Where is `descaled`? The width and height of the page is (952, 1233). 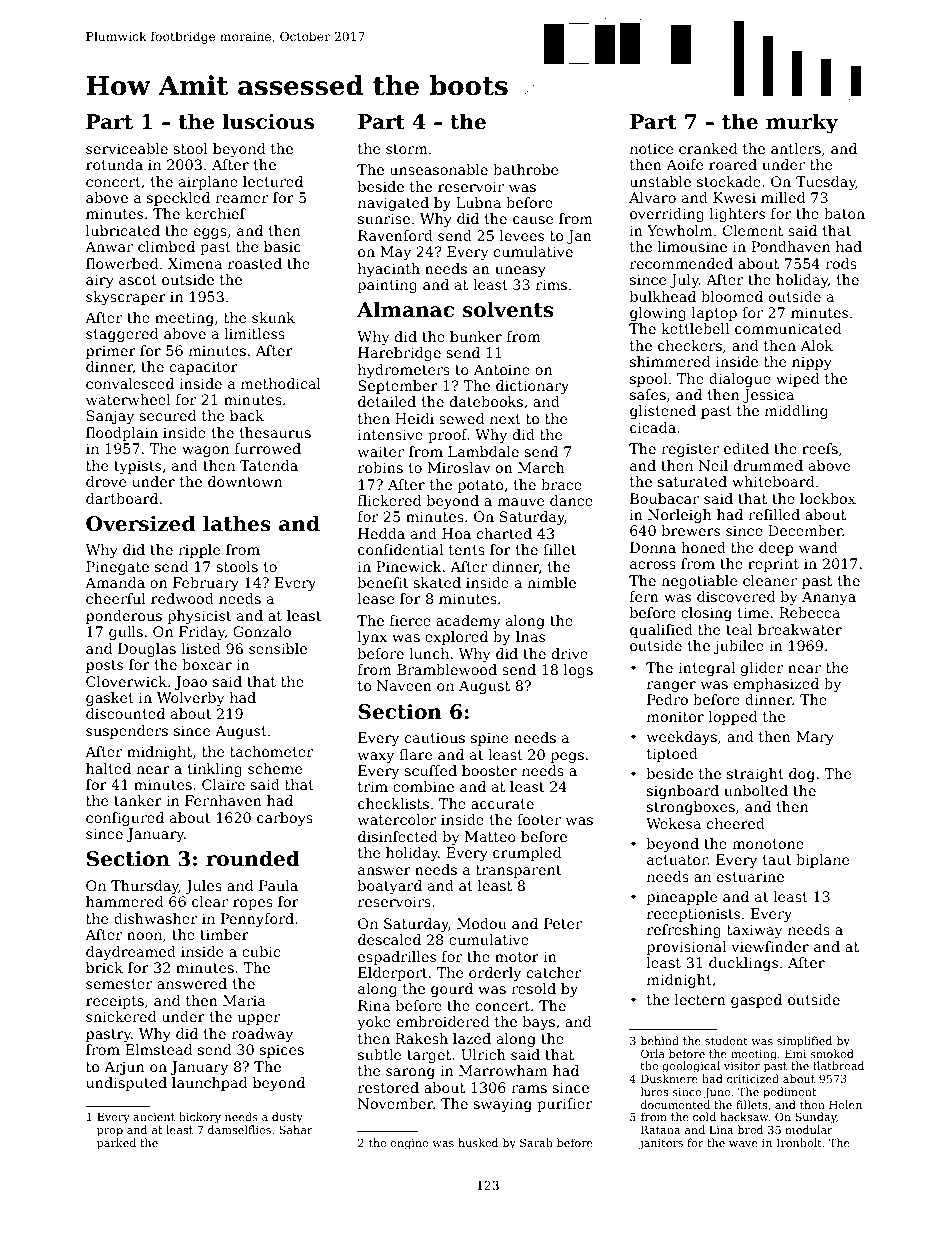 descaled is located at coordinates (389, 939).
